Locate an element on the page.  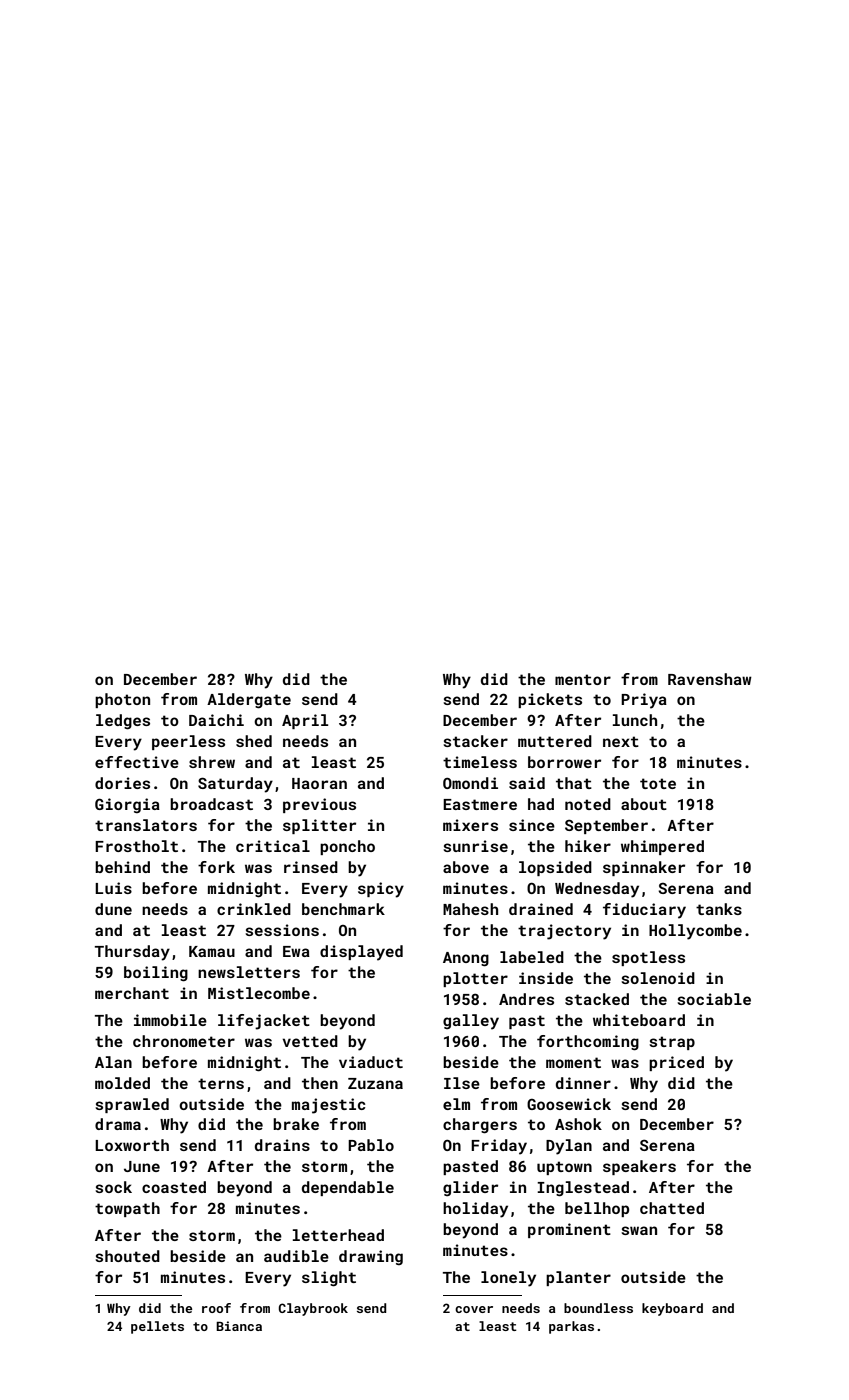
poncho is located at coordinates (347, 847).
